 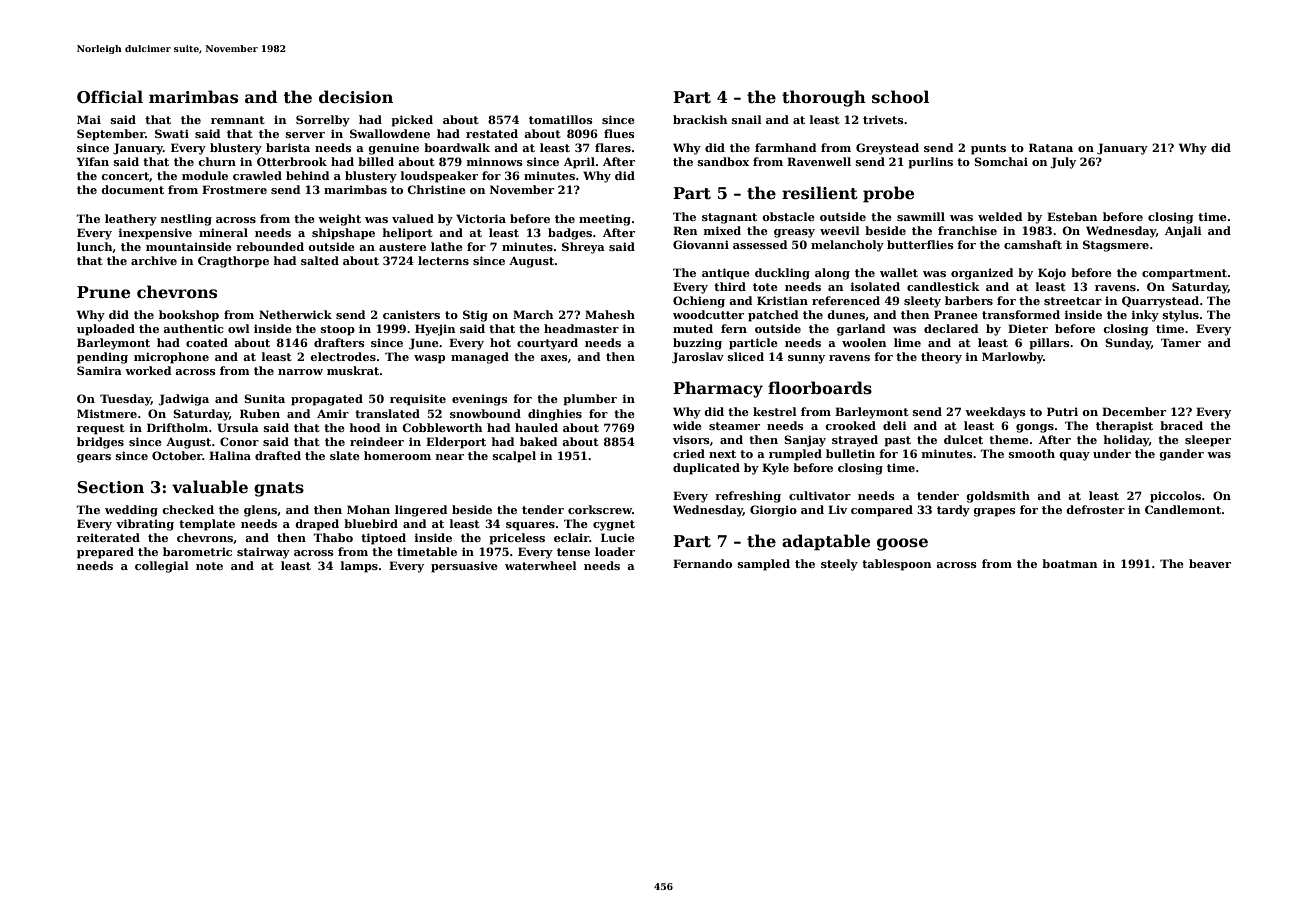 I want to click on lathe, so click(x=447, y=246).
